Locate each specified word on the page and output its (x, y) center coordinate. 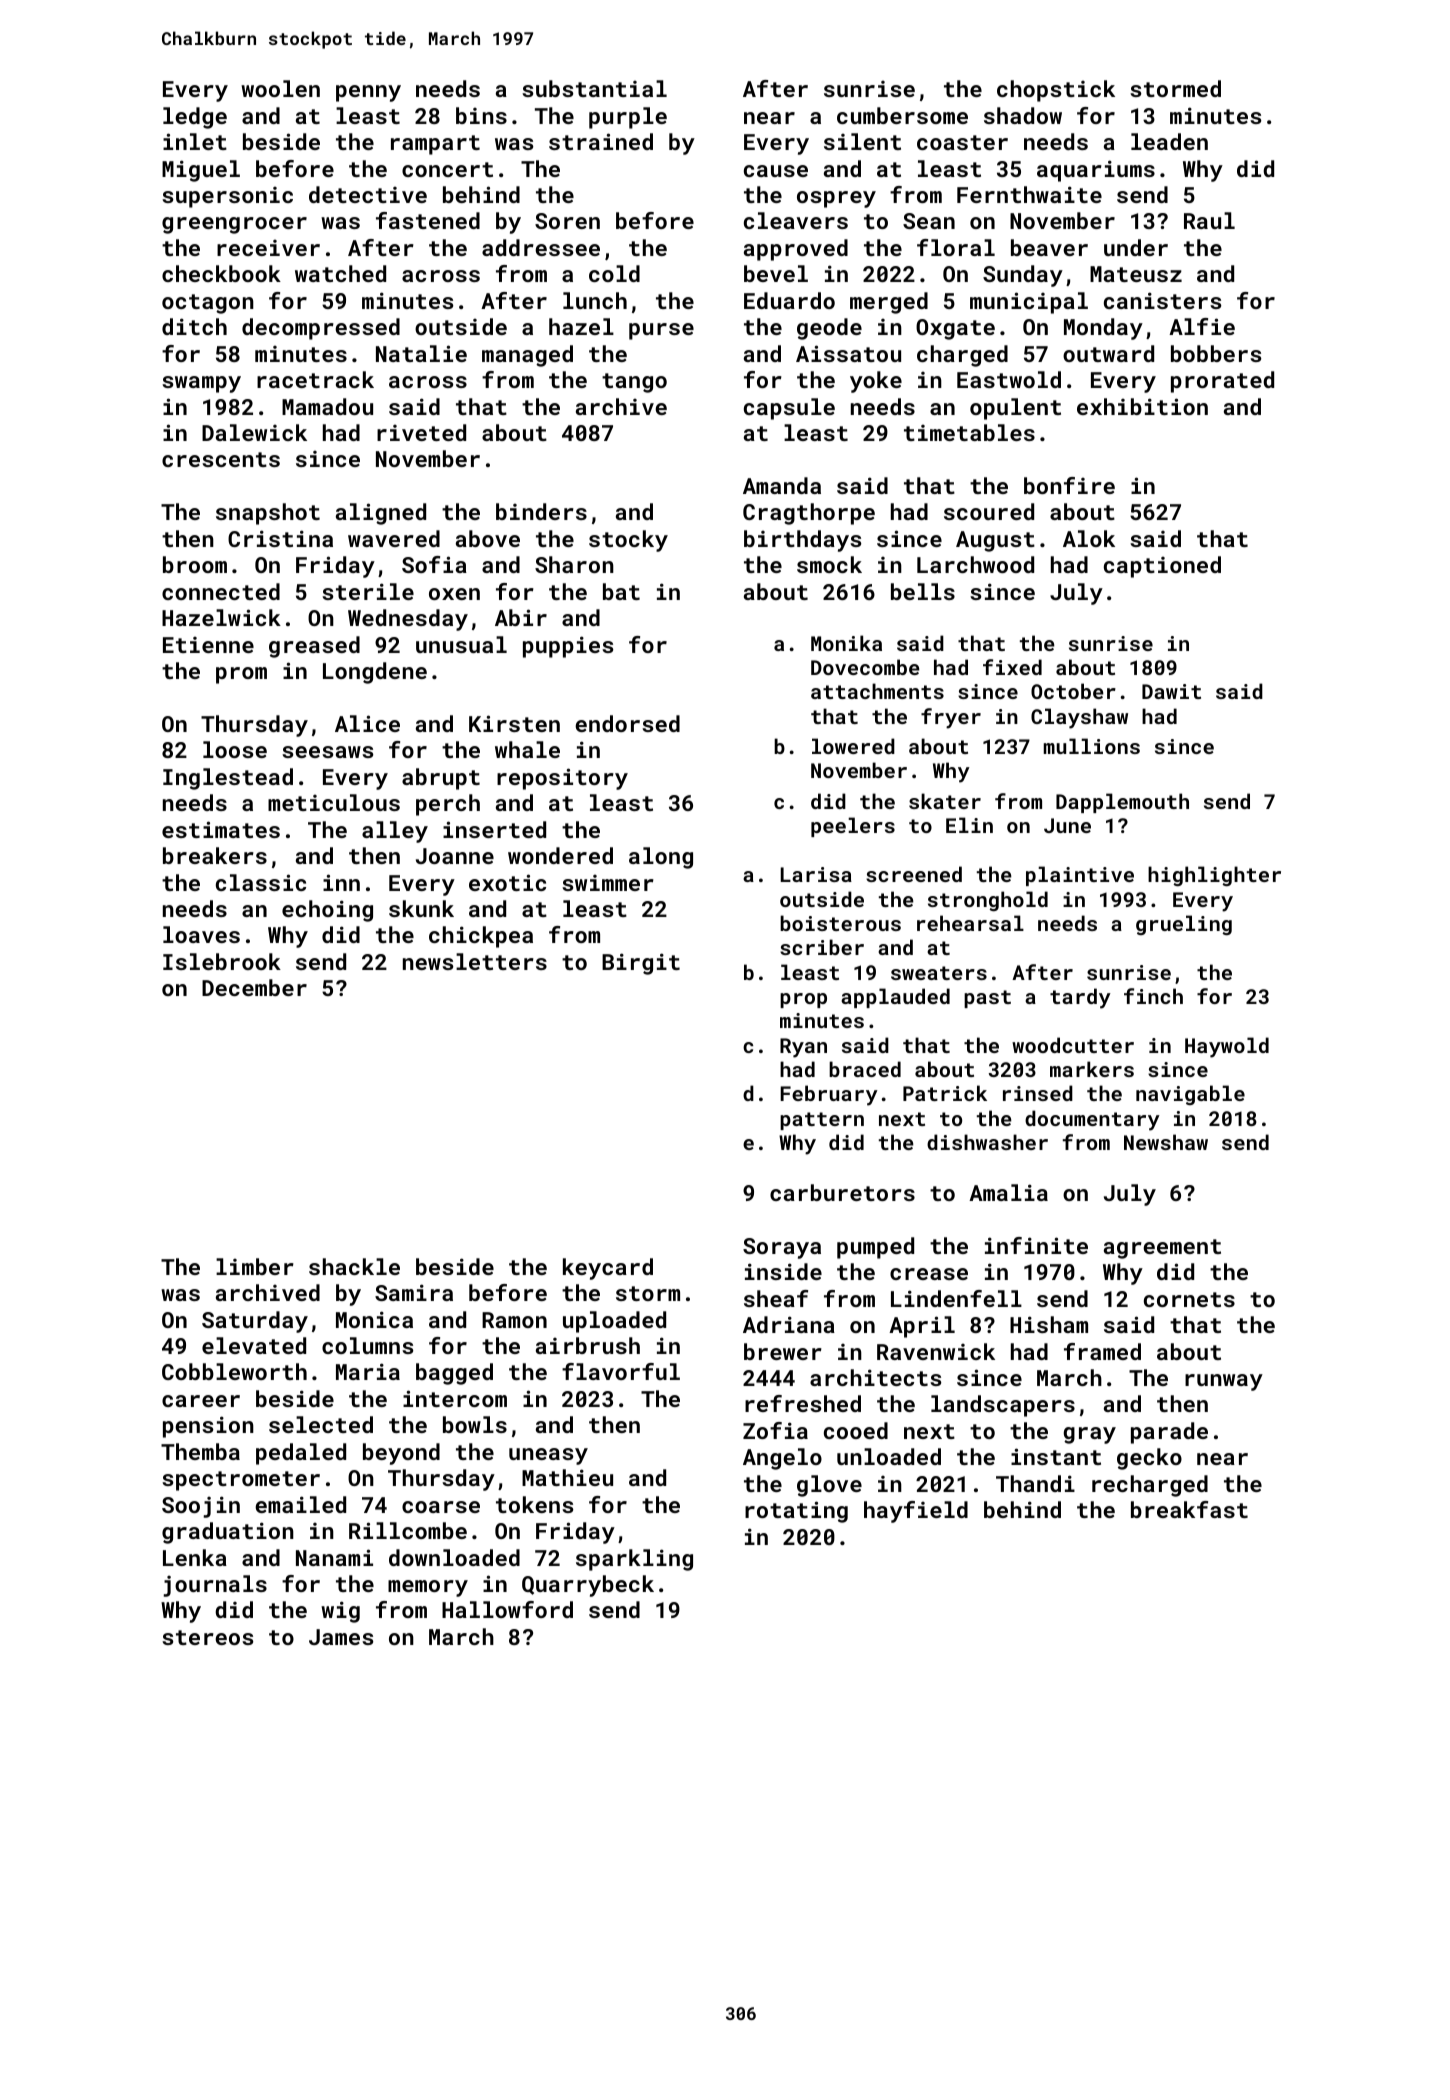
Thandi (1035, 1483)
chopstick (1056, 91)
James (341, 1637)
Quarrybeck (588, 1586)
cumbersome (902, 115)
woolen (280, 88)
